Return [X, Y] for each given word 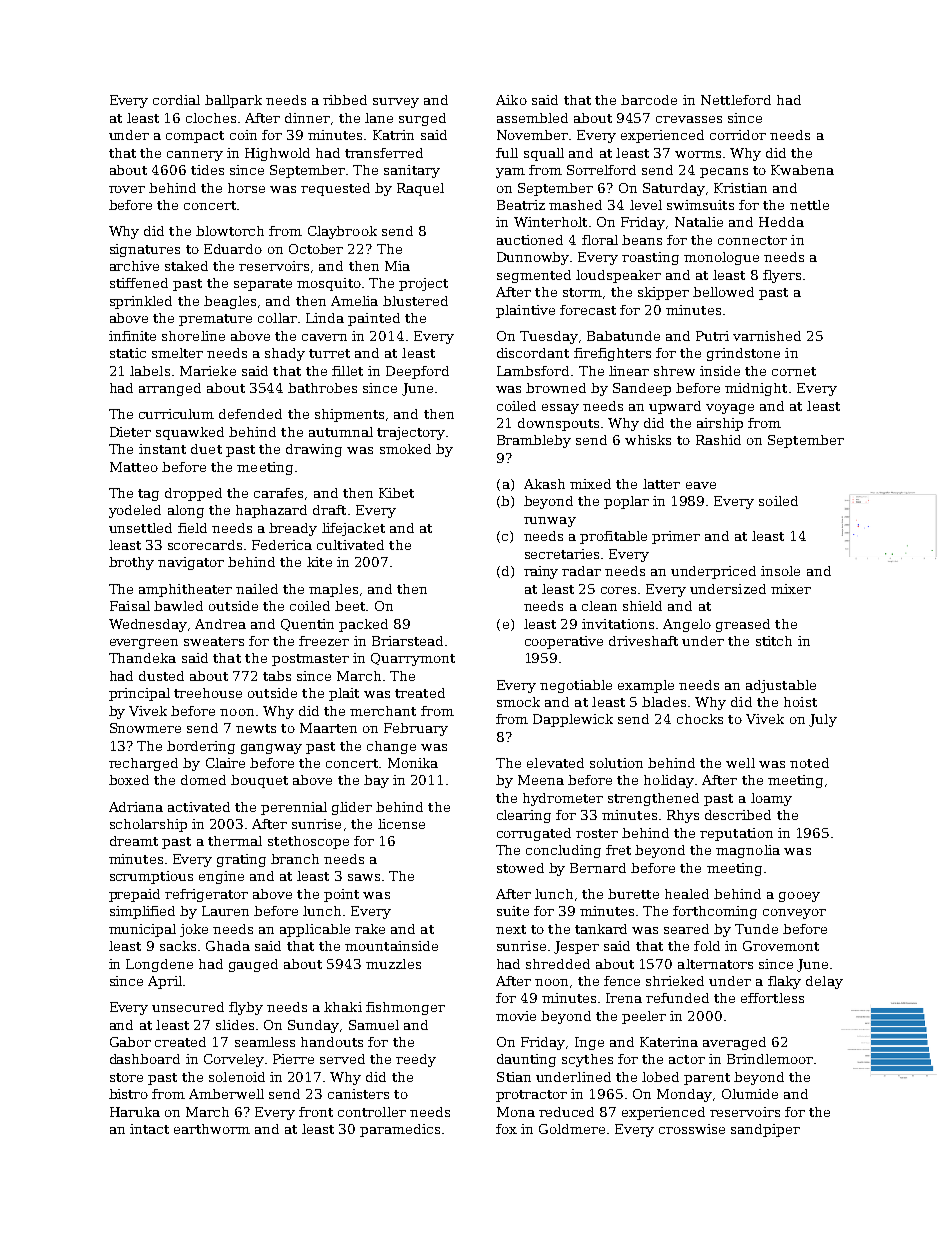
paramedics [400, 1130]
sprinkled [141, 302]
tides [207, 170]
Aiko [511, 100]
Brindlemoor [770, 1059]
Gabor [130, 1042]
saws [364, 877]
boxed [129, 780]
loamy [771, 799]
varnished [767, 336]
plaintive [525, 311]
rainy [541, 572]
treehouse [208, 693]
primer [676, 537]
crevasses [689, 119]
